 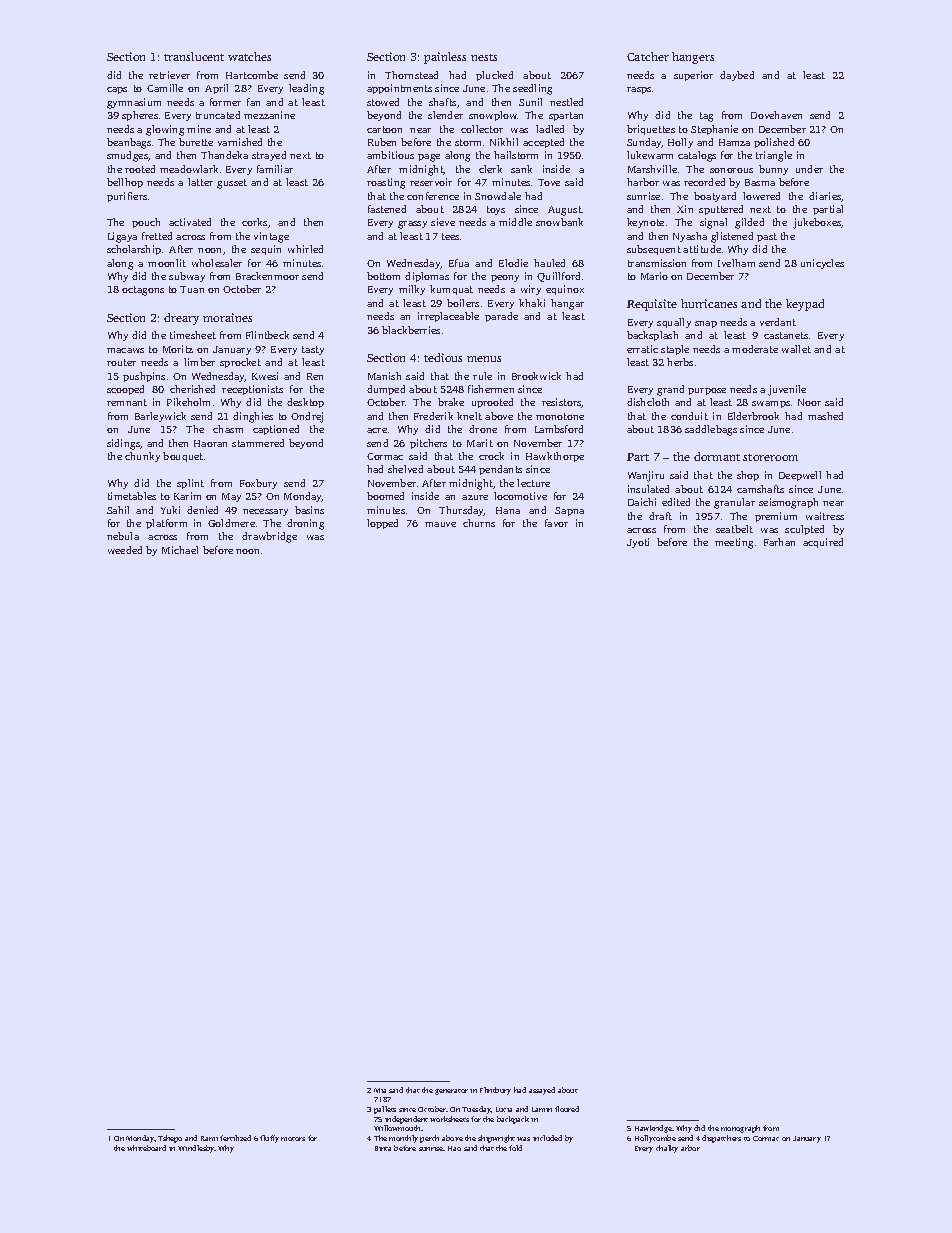 I want to click on chalky, so click(x=667, y=1149).
